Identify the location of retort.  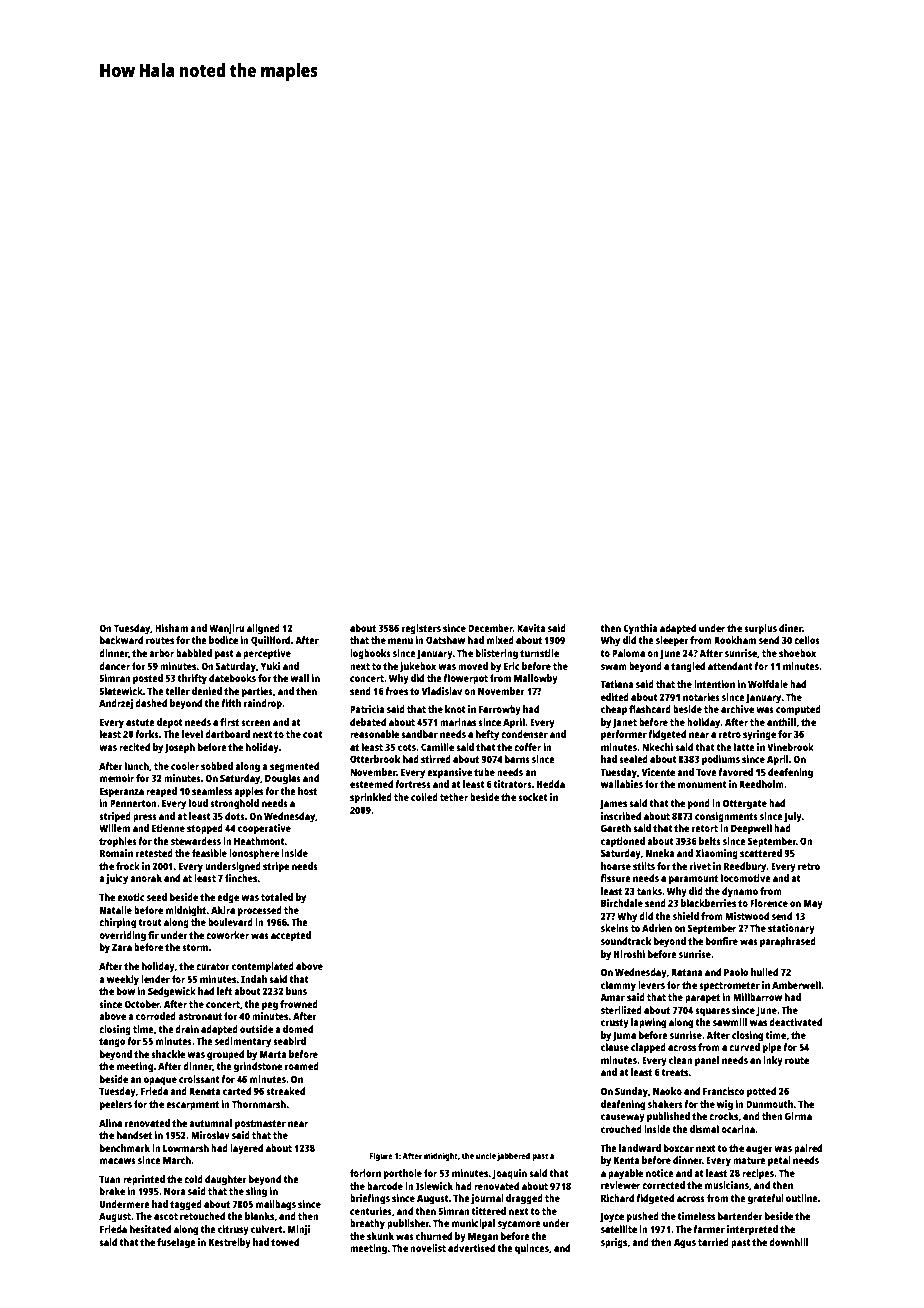
(705, 828).
